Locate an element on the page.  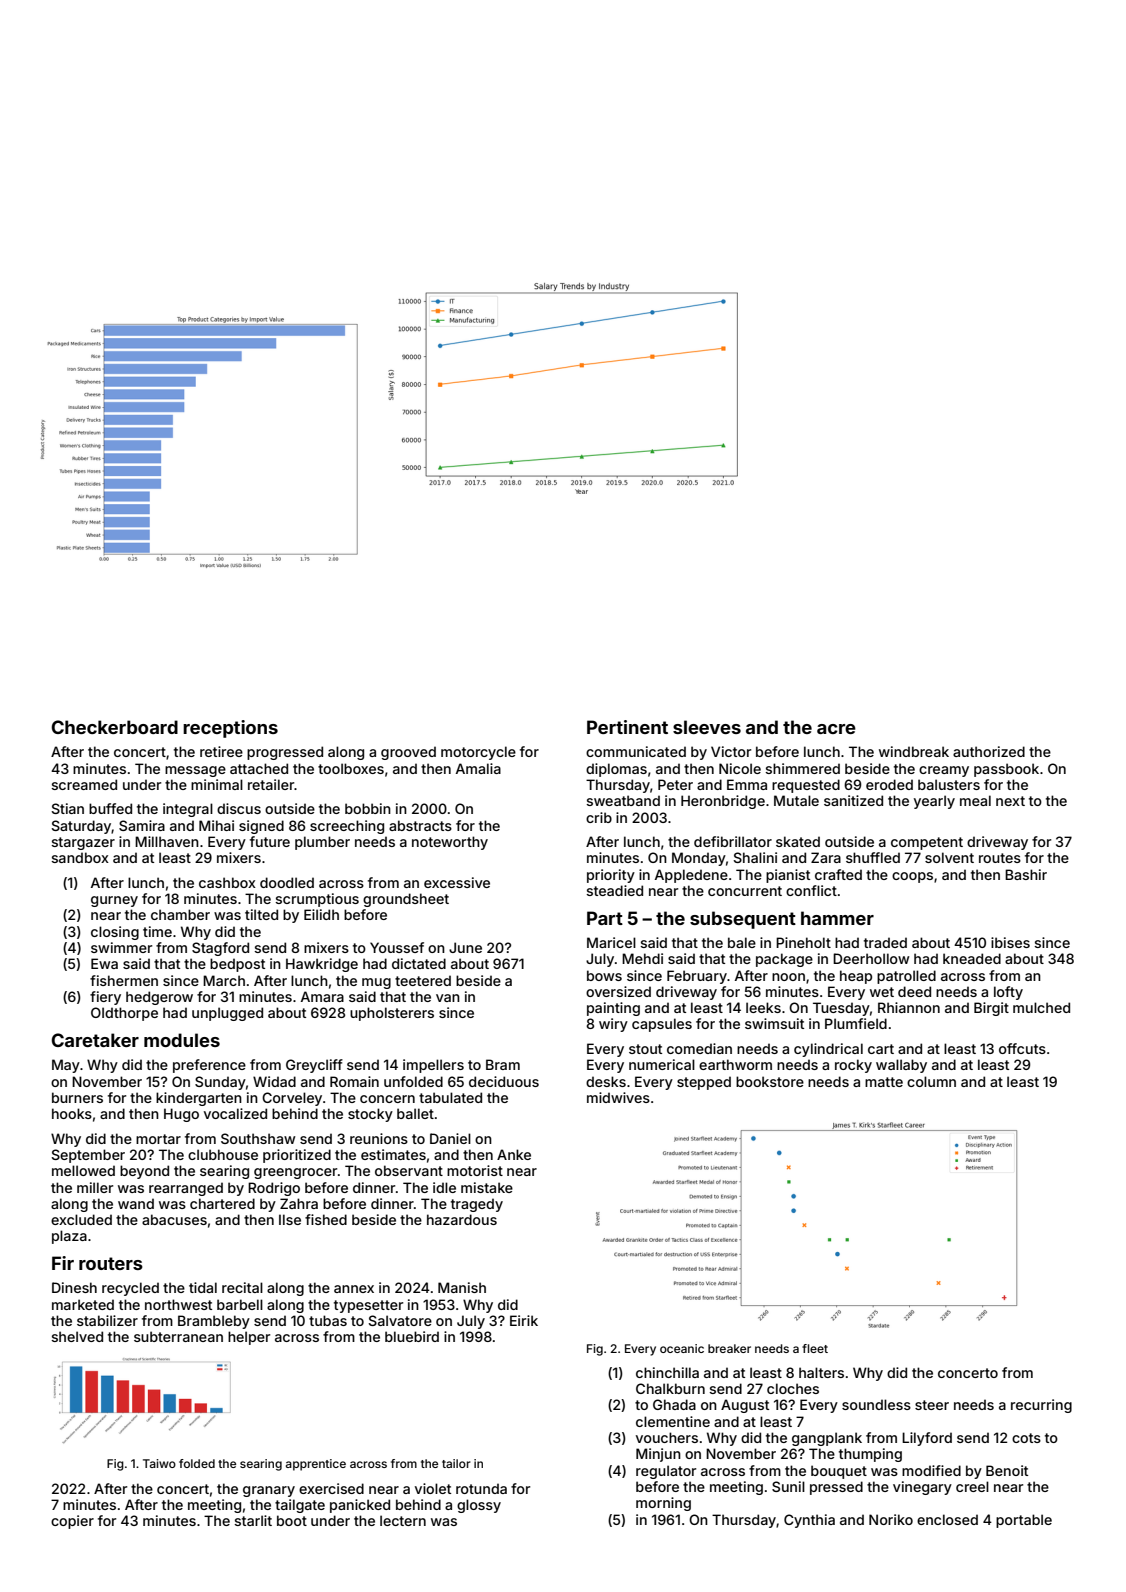
halters is located at coordinates (821, 1372).
